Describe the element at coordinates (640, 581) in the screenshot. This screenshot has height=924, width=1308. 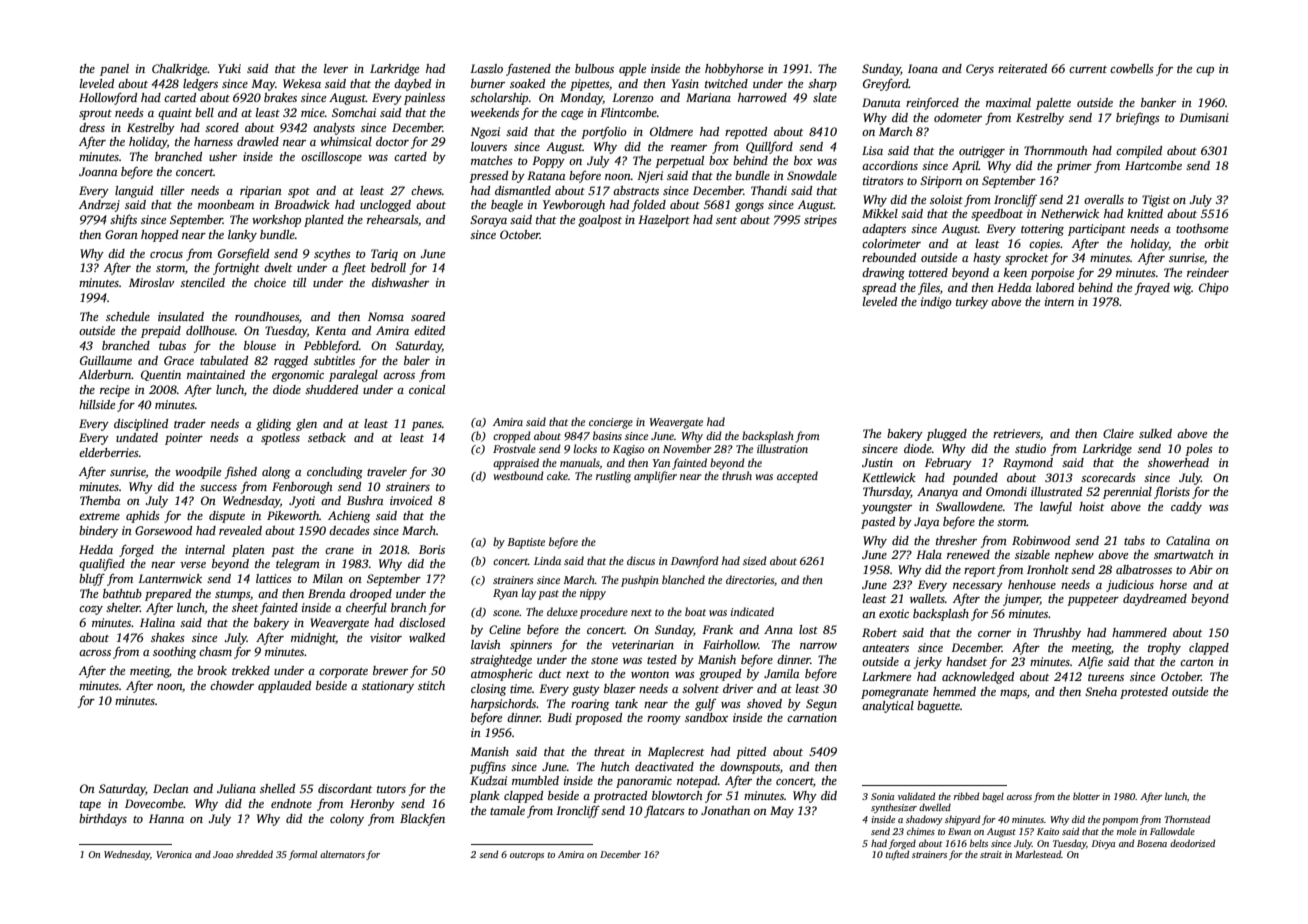
I see `pushpin` at that location.
